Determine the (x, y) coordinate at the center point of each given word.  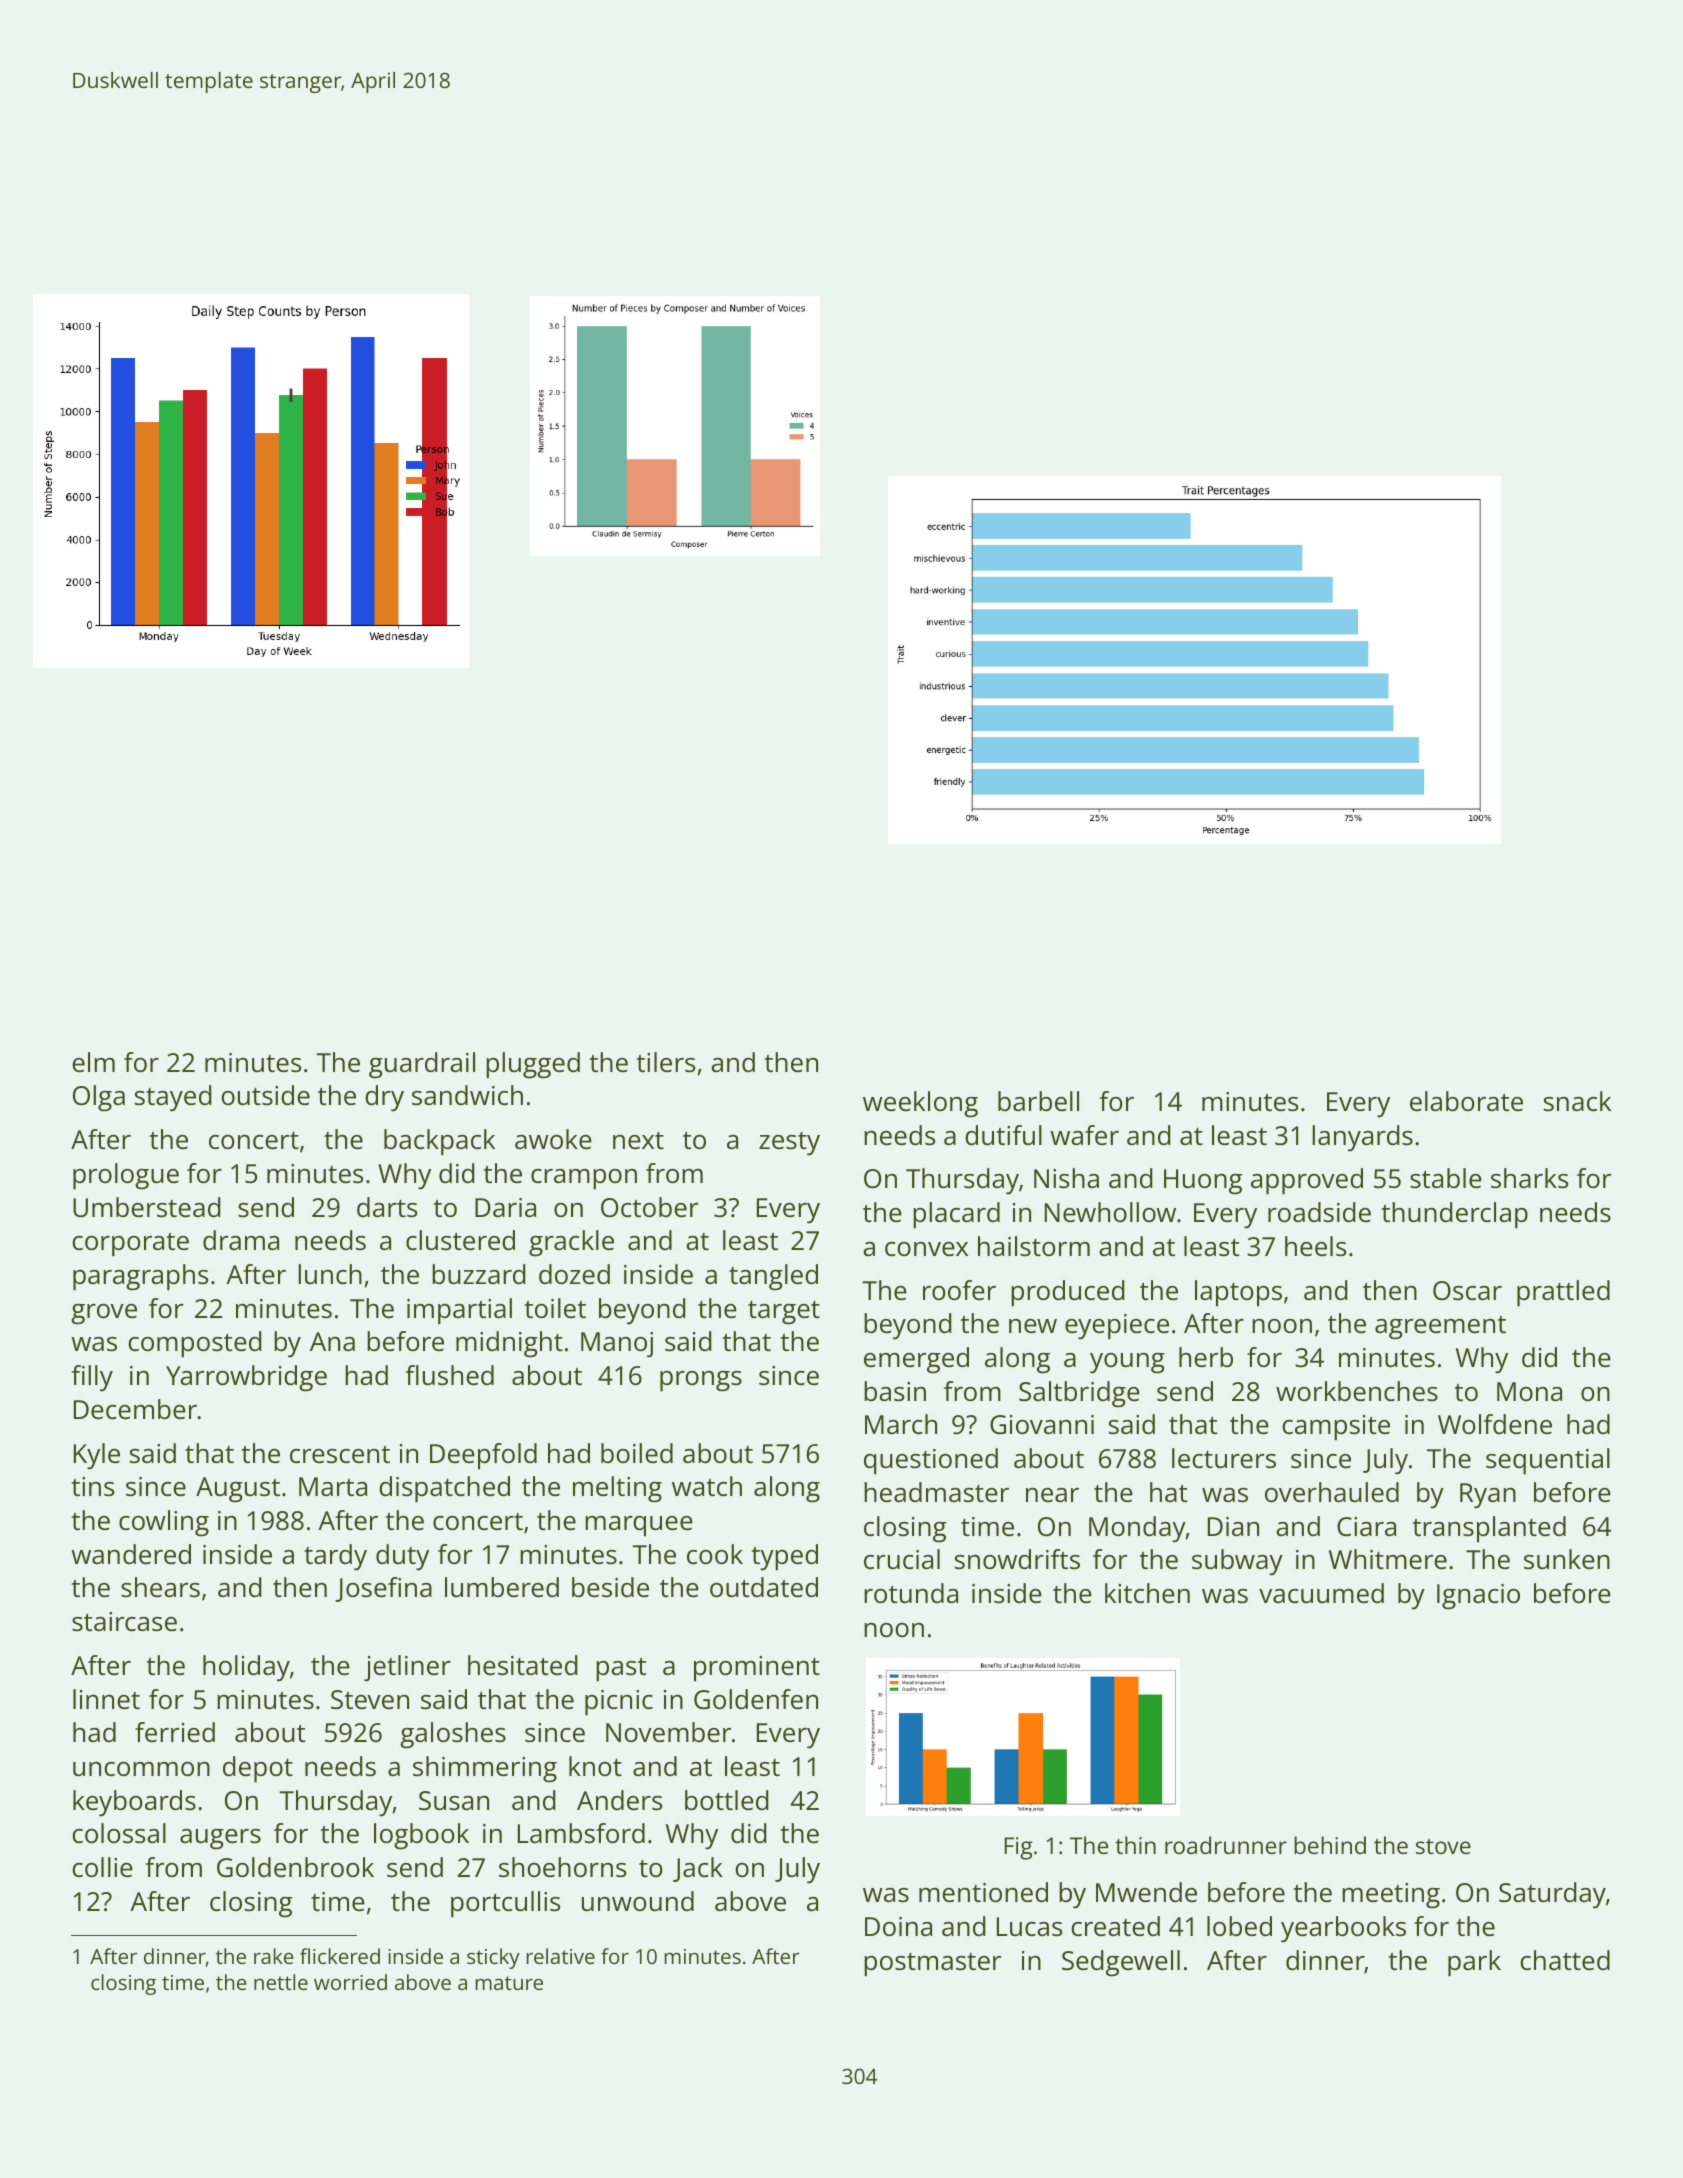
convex (926, 1249)
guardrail (422, 1065)
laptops (1238, 1293)
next (638, 1140)
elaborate (1466, 1101)
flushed (449, 1375)
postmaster (932, 1965)
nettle (281, 1982)
